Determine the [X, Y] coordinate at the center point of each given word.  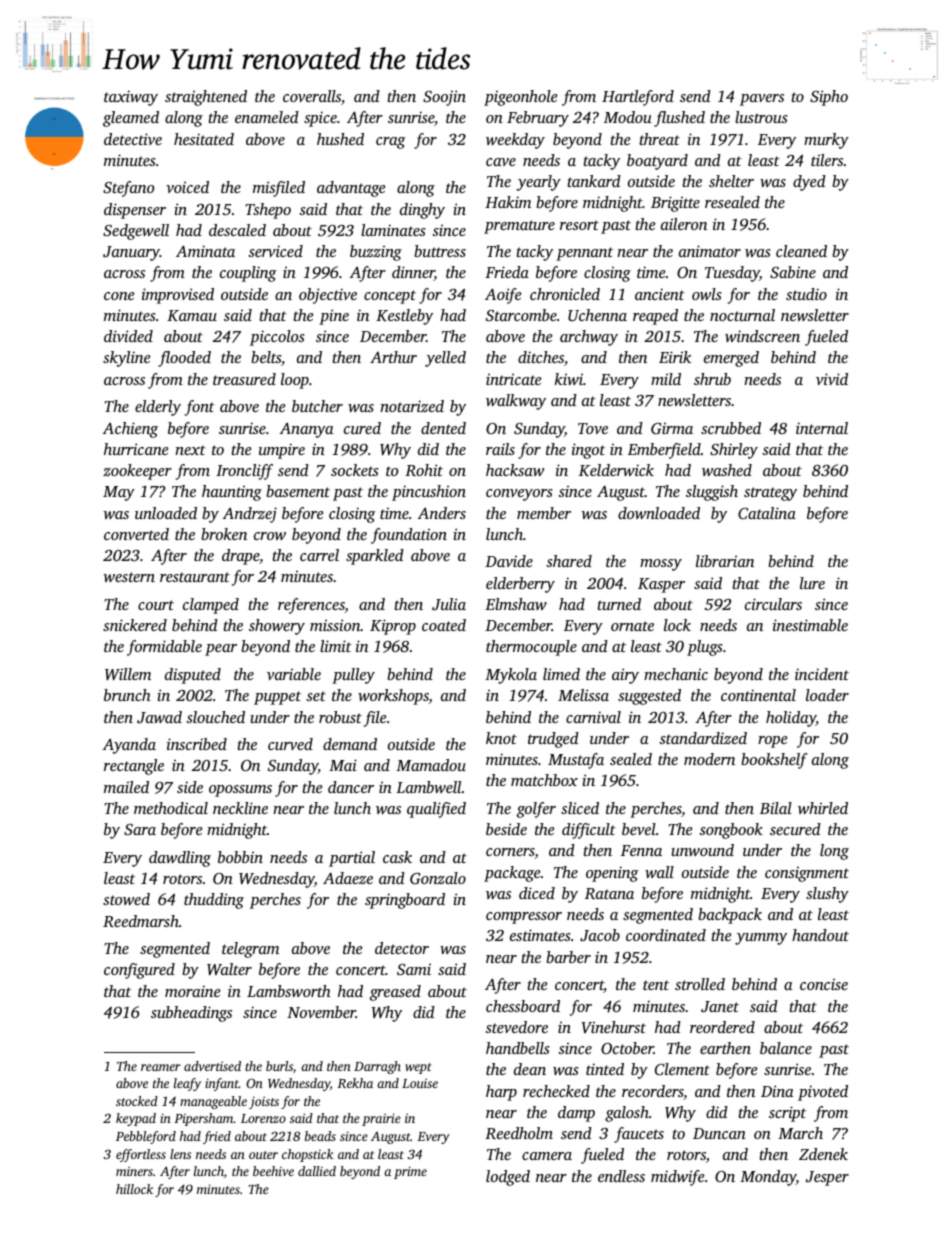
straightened [206, 98]
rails [500, 449]
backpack [730, 916]
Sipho [829, 98]
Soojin [444, 98]
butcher [317, 406]
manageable [213, 1102]
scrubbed [731, 428]
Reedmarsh [141, 921]
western [129, 577]
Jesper [827, 1178]
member [544, 513]
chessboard [523, 1006]
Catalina [767, 513]
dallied [317, 1171]
